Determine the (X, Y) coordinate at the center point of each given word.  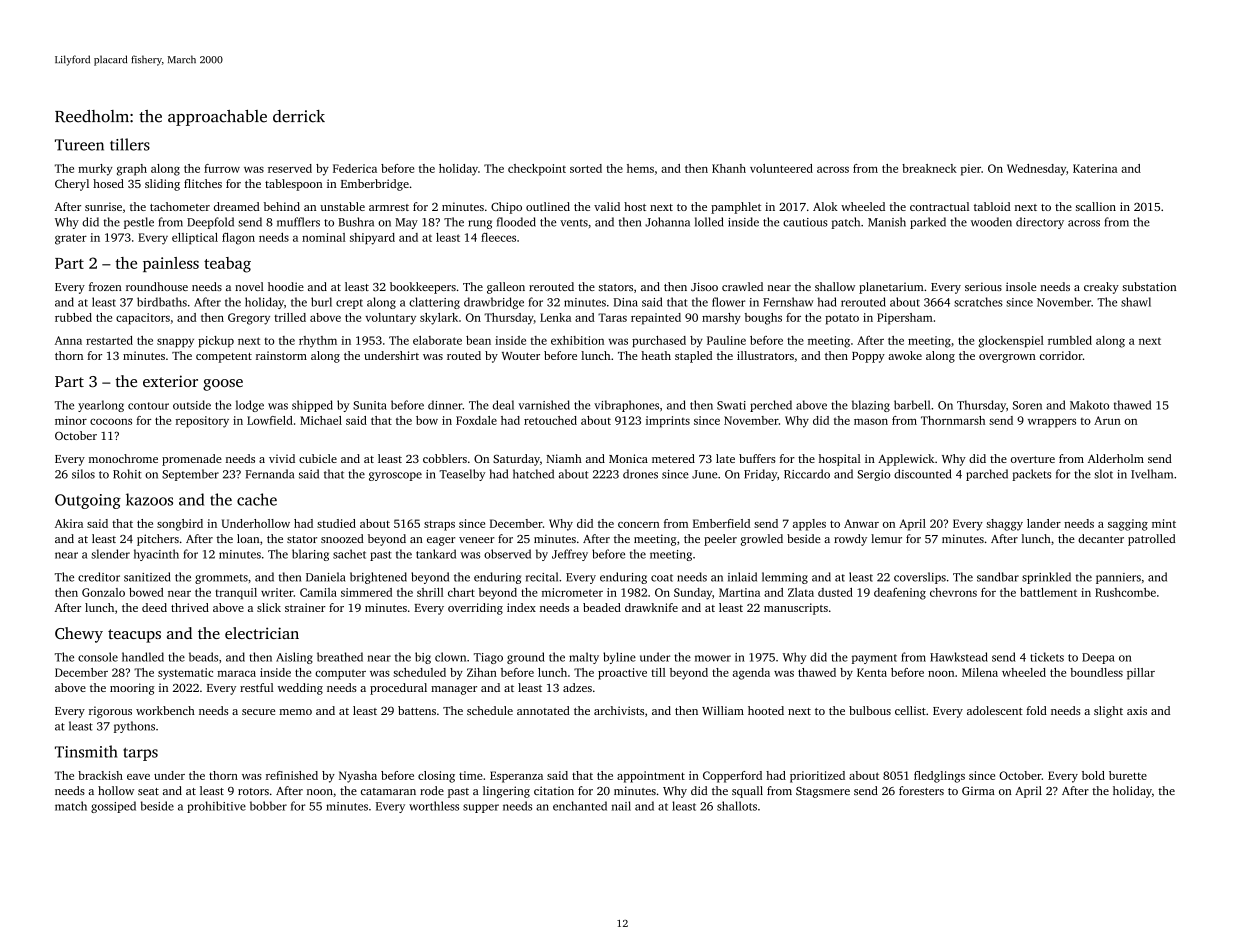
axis (1137, 710)
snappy (175, 343)
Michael (321, 420)
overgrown (1007, 358)
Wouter (521, 356)
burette (1128, 775)
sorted (586, 168)
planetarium (891, 288)
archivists (619, 710)
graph (132, 170)
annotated (543, 710)
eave (138, 777)
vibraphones (626, 406)
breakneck (929, 168)
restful (257, 687)
